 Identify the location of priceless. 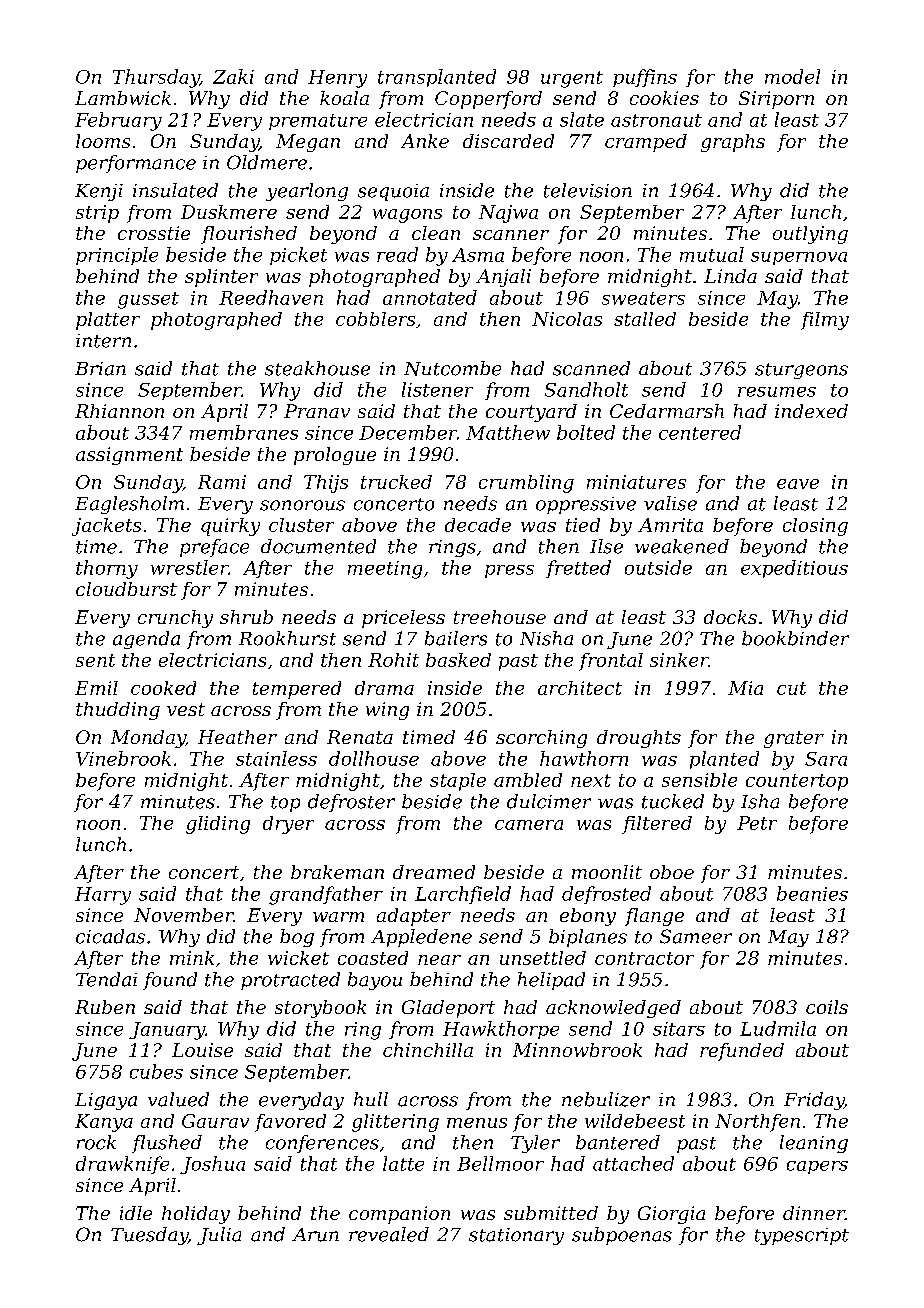
(403, 619).
